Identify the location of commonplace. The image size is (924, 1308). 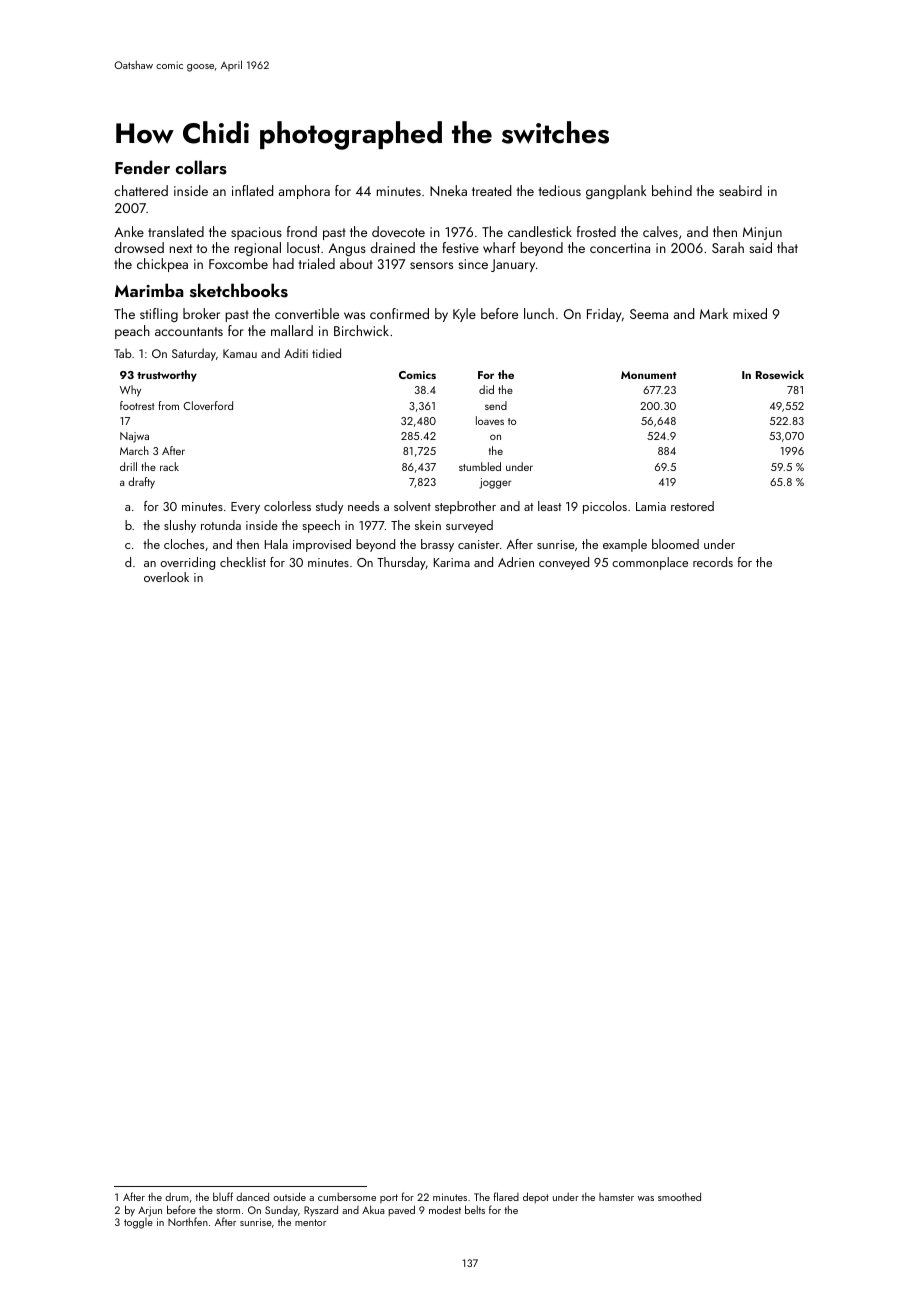
(650, 563).
